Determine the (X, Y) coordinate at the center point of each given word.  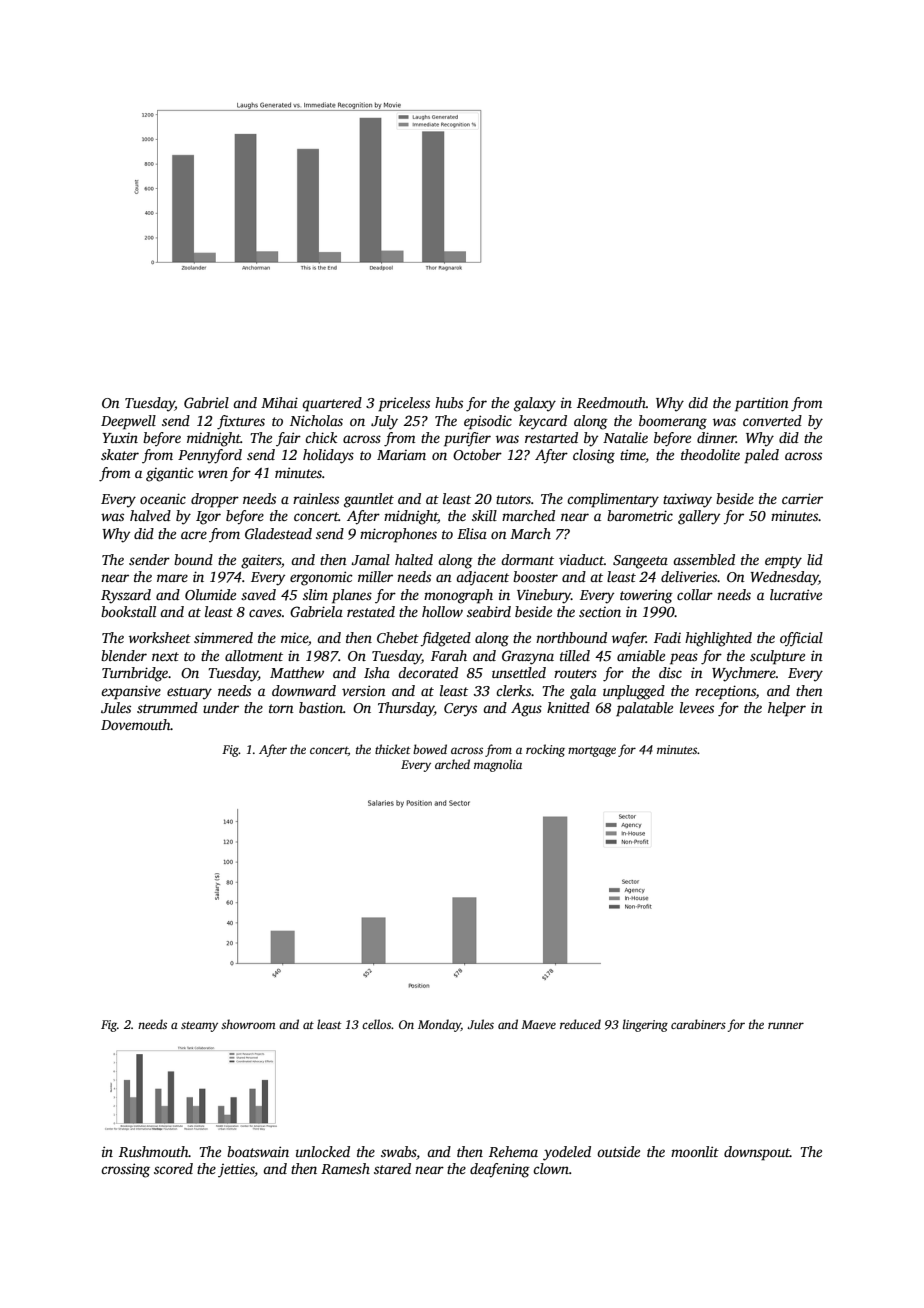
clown (551, 1168)
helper (787, 709)
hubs (449, 402)
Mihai (279, 402)
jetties (236, 1170)
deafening (500, 1170)
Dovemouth (136, 724)
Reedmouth (611, 402)
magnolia (498, 765)
